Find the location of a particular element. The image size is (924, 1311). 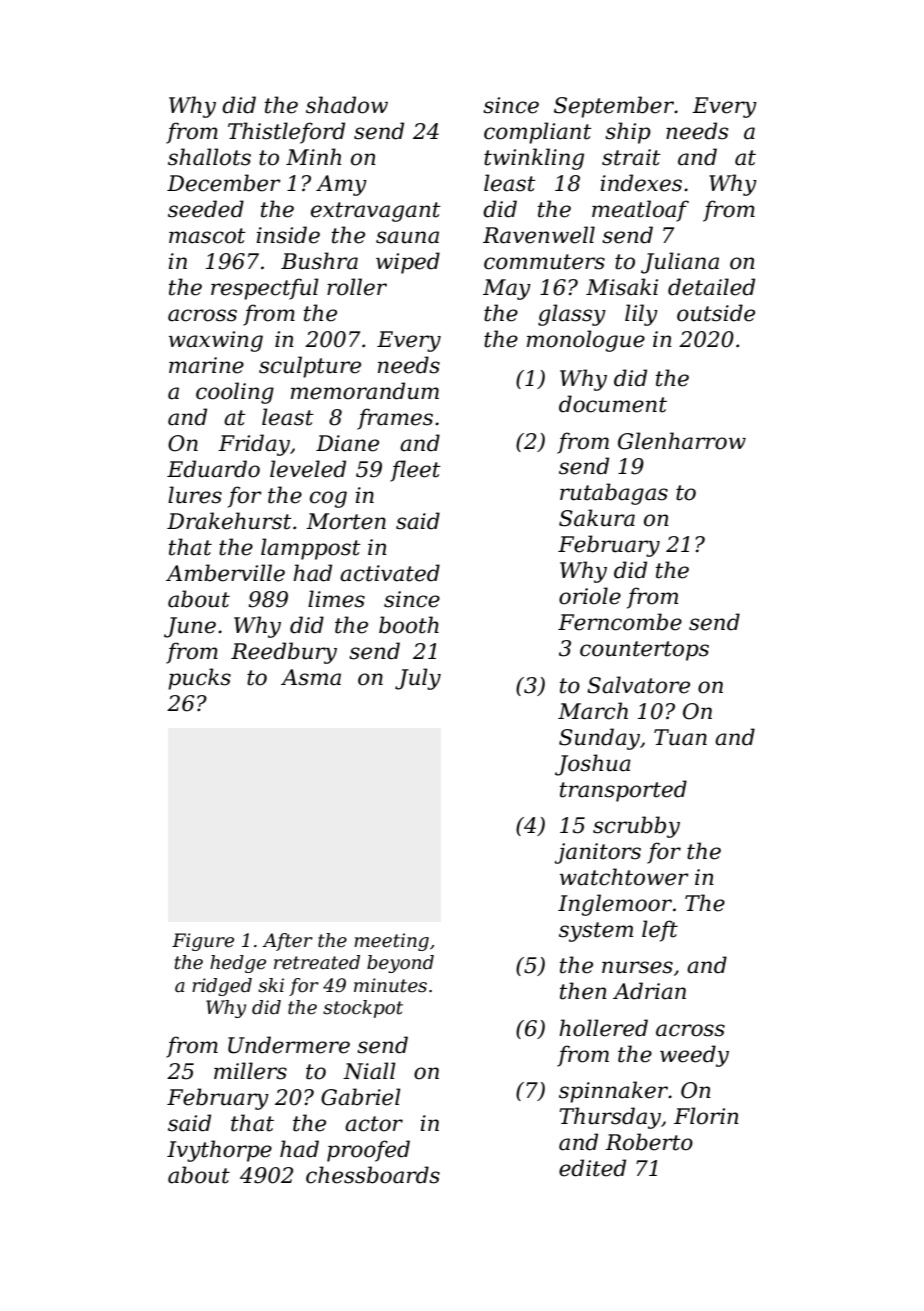

Juliana is located at coordinates (680, 263).
